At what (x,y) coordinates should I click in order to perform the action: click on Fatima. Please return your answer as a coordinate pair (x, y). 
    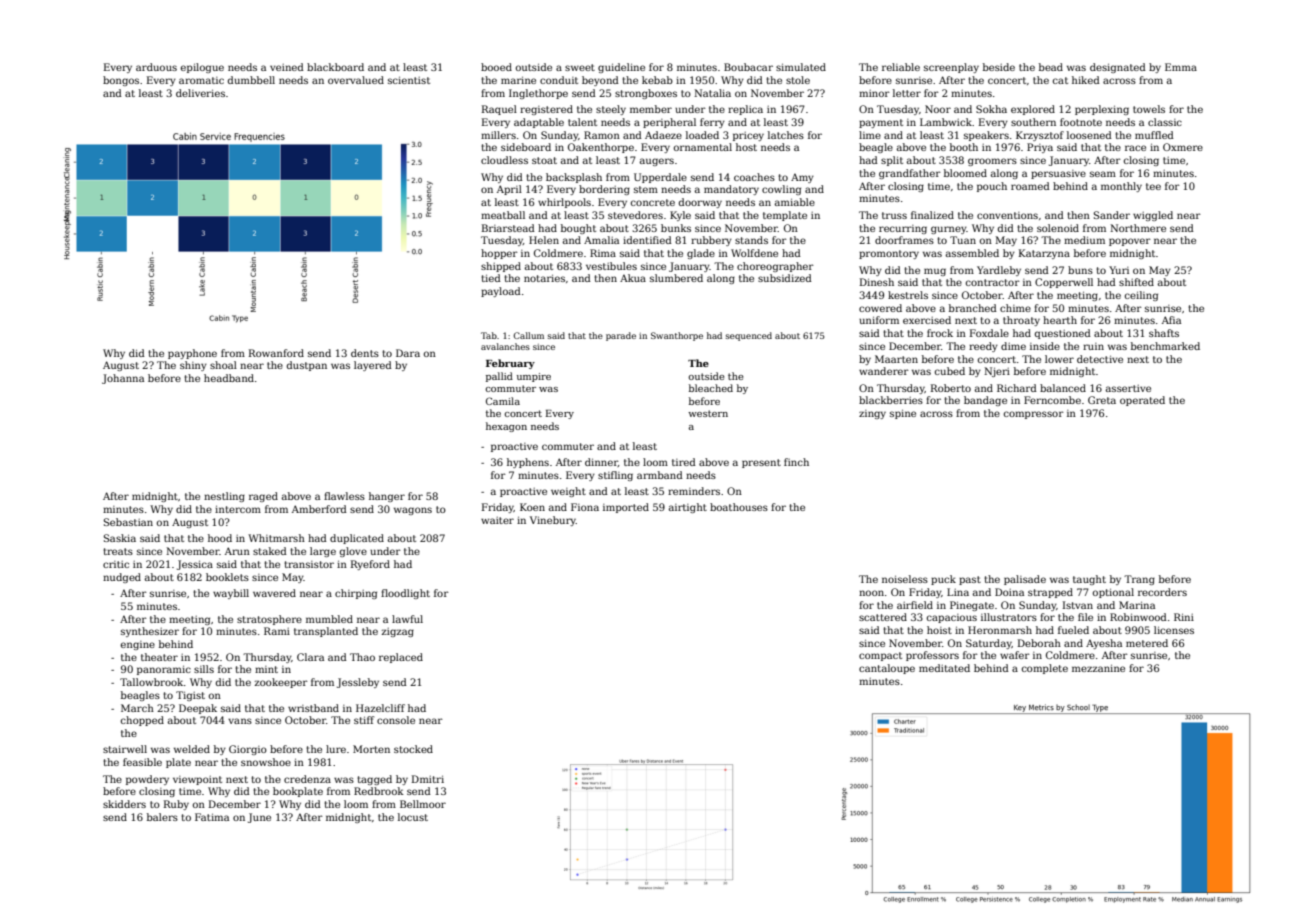
    Looking at the image, I should click on (212, 817).
